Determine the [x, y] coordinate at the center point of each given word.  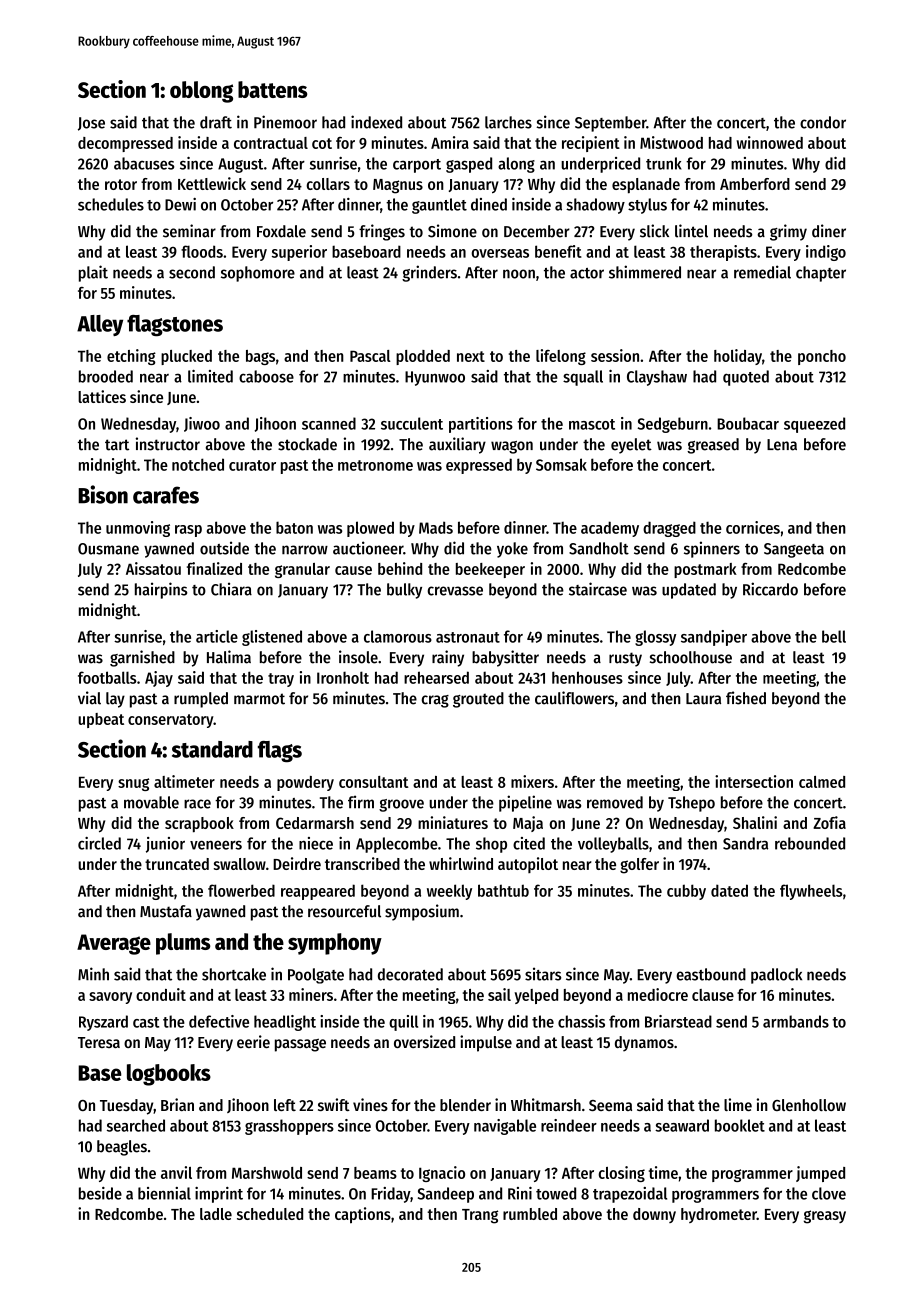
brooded [106, 376]
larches [508, 122]
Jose [91, 124]
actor [587, 273]
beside [100, 1193]
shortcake [234, 974]
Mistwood [671, 142]
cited [529, 843]
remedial [762, 272]
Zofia [829, 822]
